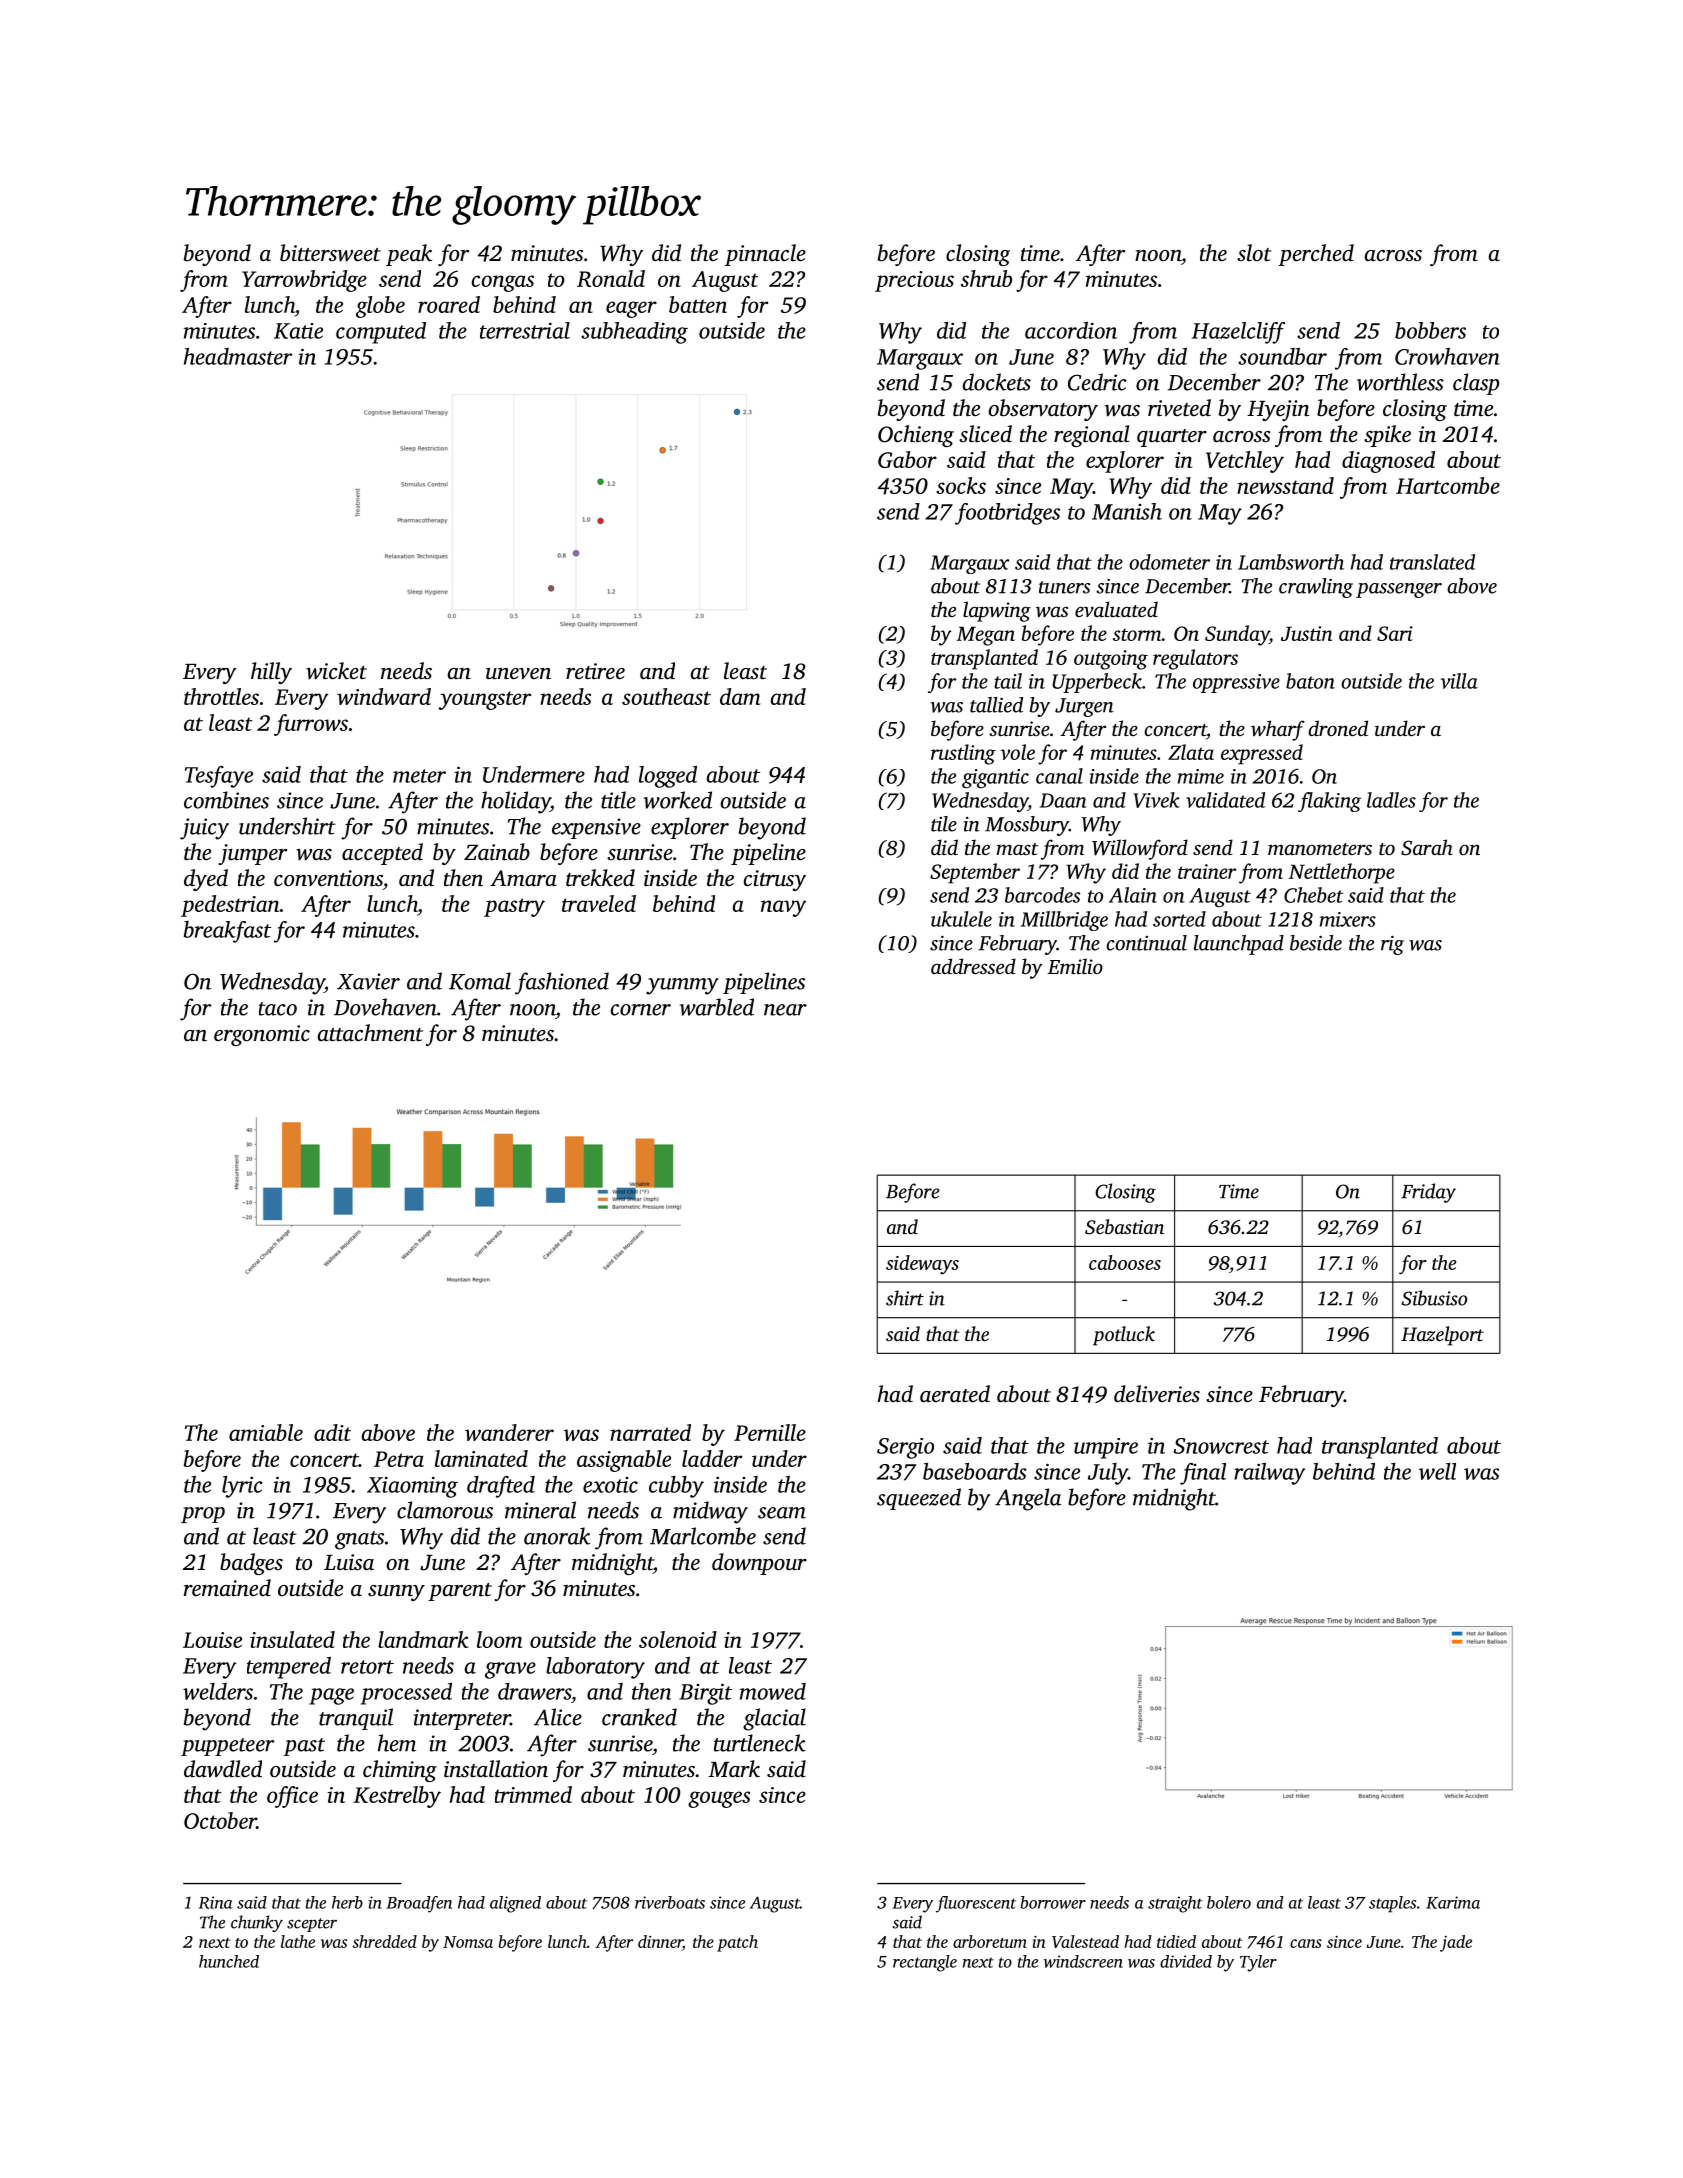  What do you see at coordinates (518, 674) in the screenshot?
I see `uneven` at bounding box center [518, 674].
